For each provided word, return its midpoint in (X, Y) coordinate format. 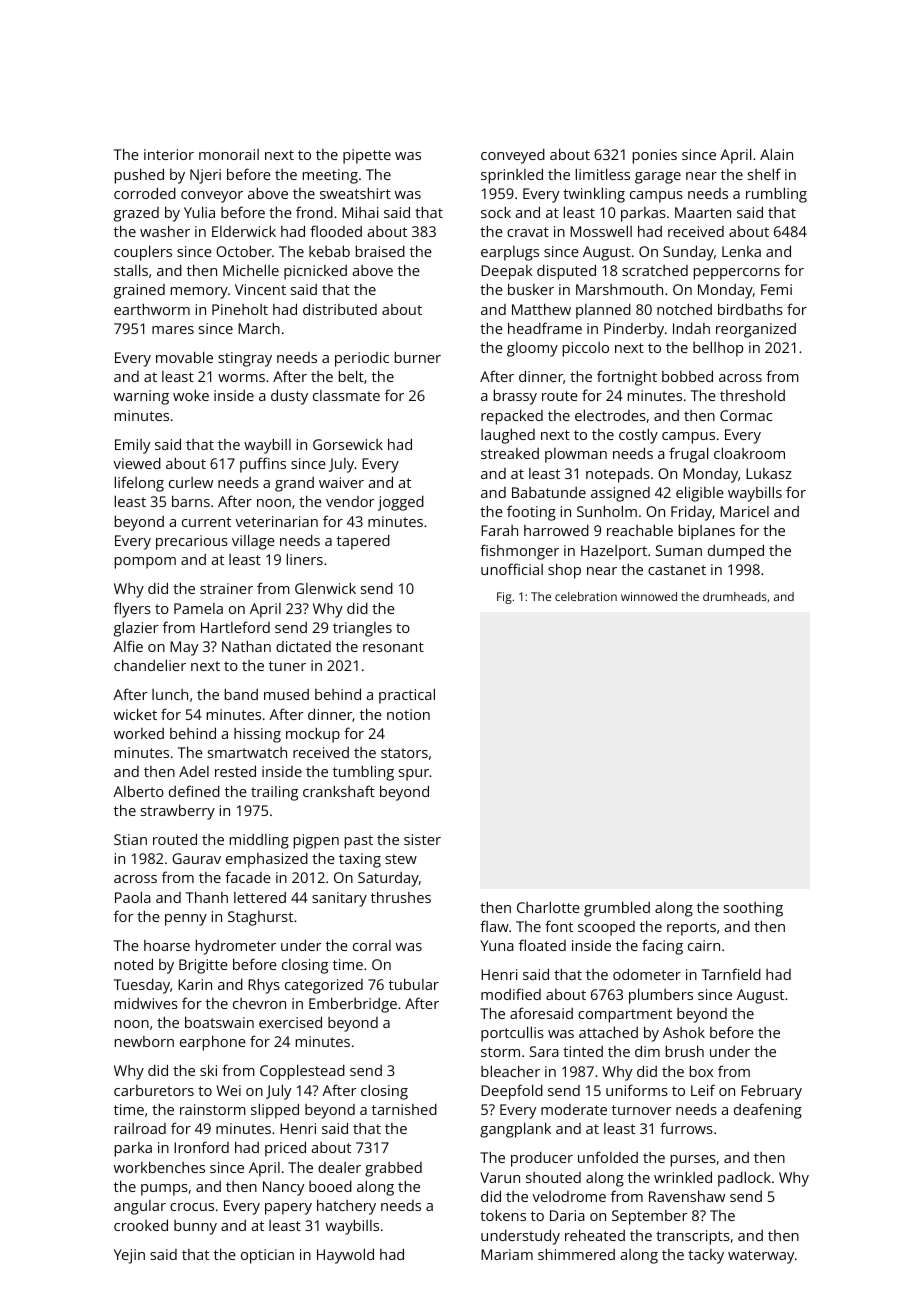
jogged (401, 503)
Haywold (345, 1256)
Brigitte (203, 966)
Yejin (129, 1256)
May (184, 648)
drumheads (735, 596)
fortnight (627, 378)
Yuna (497, 945)
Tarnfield (731, 974)
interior (169, 154)
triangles (362, 629)
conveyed (513, 156)
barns (191, 501)
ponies (655, 156)
